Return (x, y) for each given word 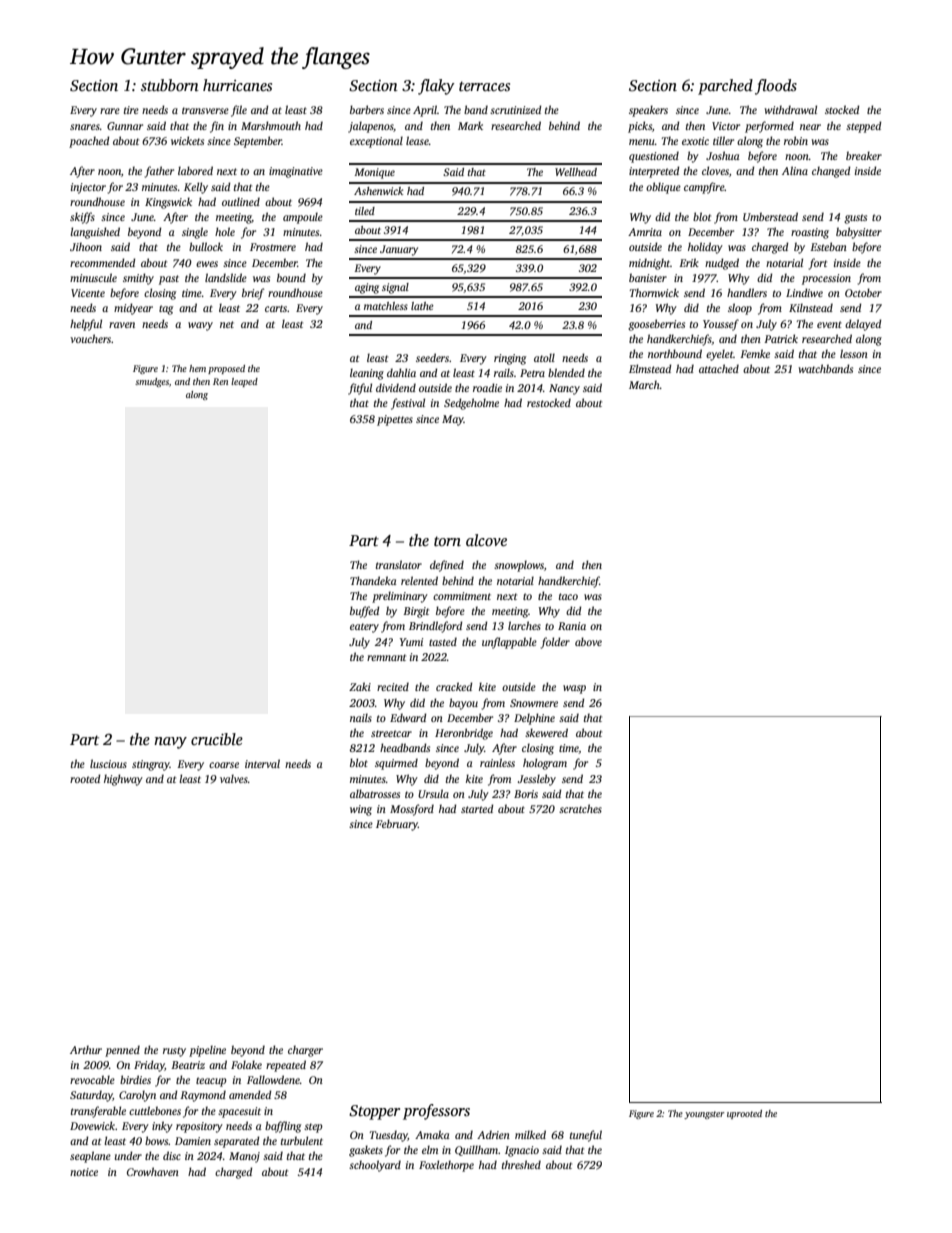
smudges (152, 382)
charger (305, 1051)
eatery (364, 628)
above (588, 641)
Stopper (374, 1112)
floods (776, 87)
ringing (510, 359)
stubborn (170, 85)
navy (170, 743)
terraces (484, 86)
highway (123, 780)
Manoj (244, 1157)
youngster (704, 1115)
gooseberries (656, 325)
